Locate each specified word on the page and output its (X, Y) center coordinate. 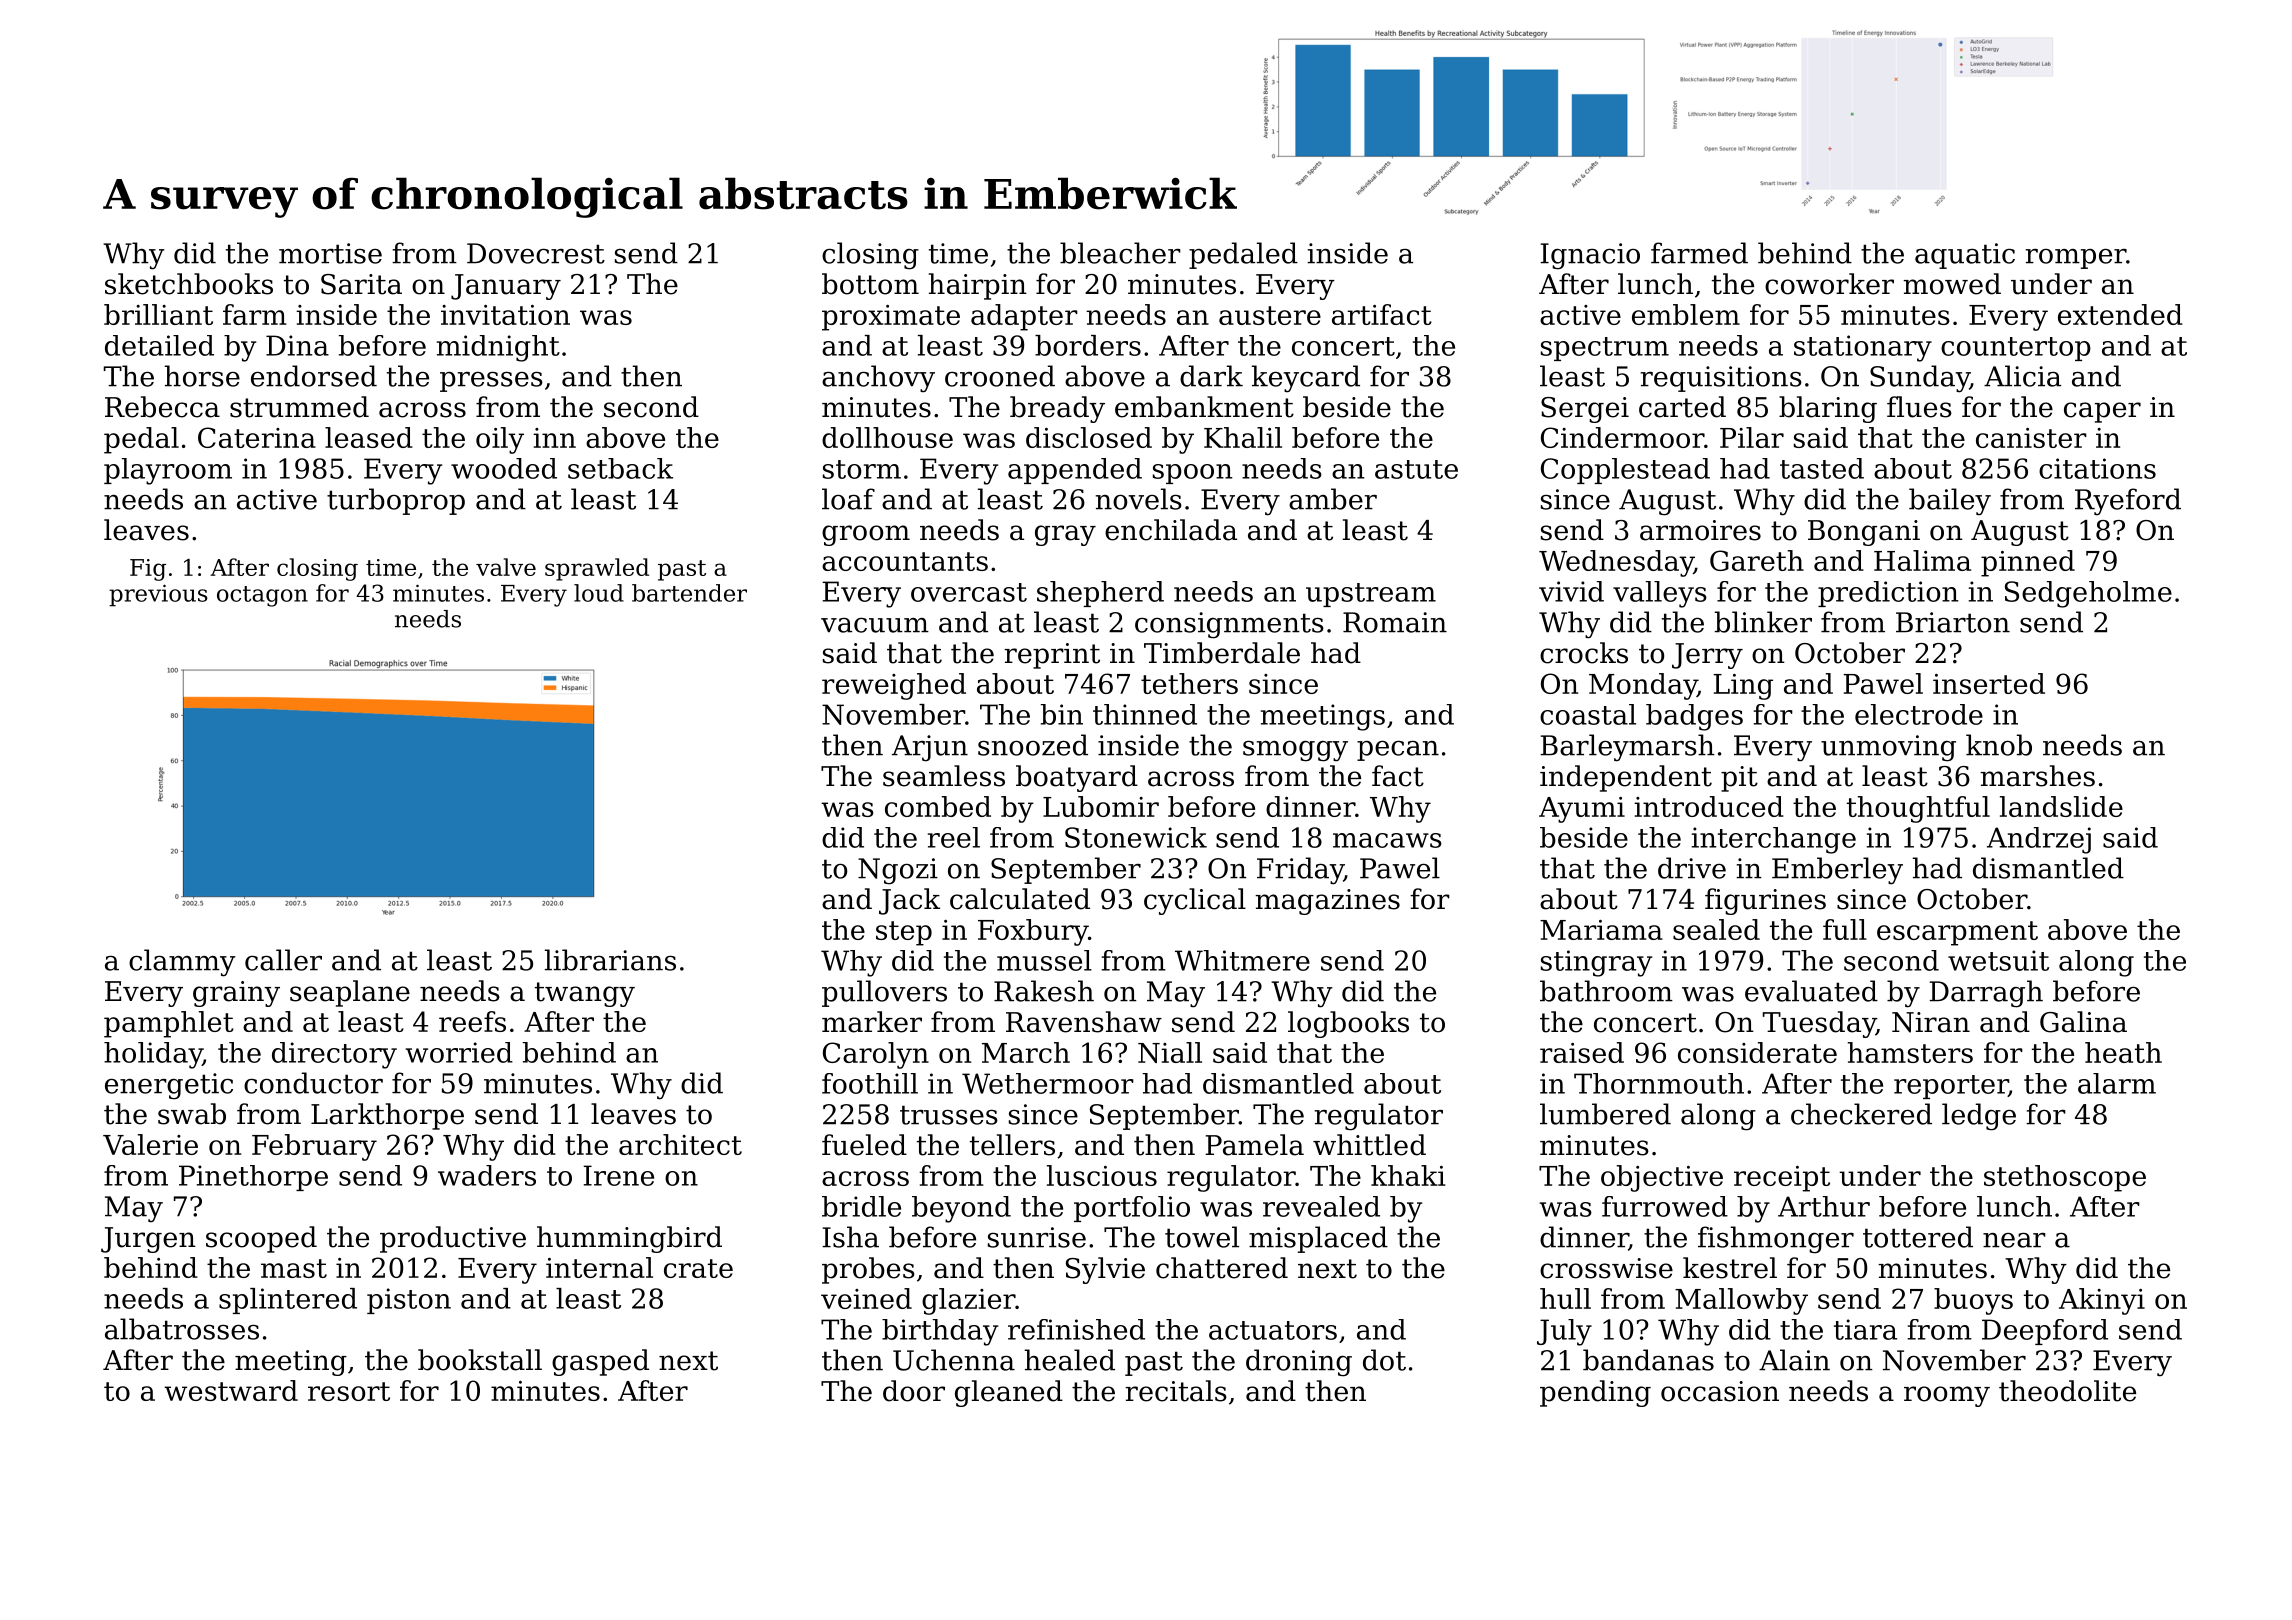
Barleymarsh (1627, 748)
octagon (262, 596)
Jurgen (148, 1240)
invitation (505, 315)
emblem (1686, 314)
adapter (1024, 317)
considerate (1757, 1052)
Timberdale (1222, 653)
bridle (861, 1206)
